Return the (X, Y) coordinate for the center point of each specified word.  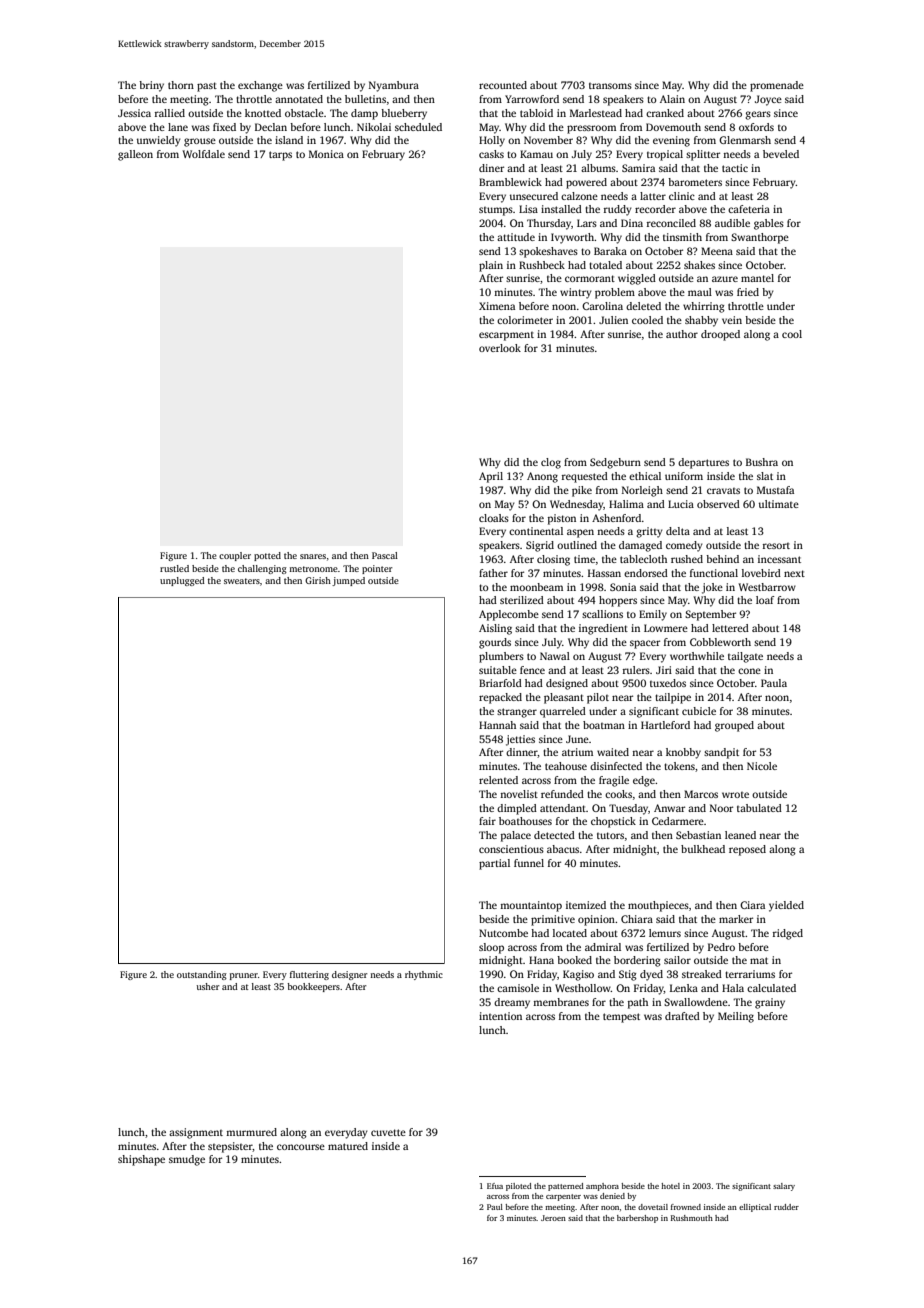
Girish (318, 580)
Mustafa (775, 490)
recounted (503, 85)
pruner (244, 976)
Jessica (134, 113)
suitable (498, 670)
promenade (777, 86)
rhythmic (424, 975)
